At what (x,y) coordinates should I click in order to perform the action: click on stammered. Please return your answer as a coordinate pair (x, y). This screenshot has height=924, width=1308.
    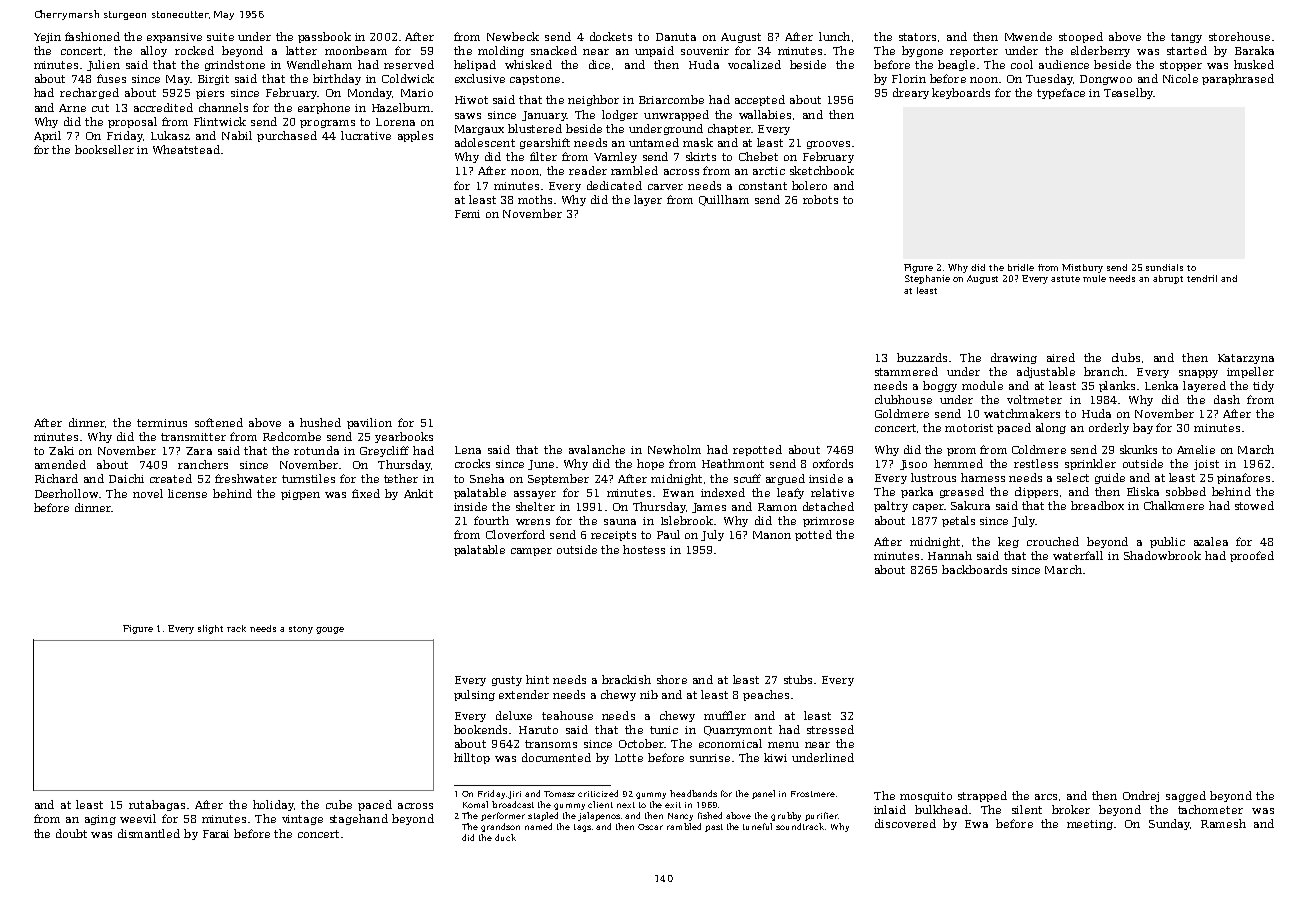
    Looking at the image, I should click on (906, 371).
